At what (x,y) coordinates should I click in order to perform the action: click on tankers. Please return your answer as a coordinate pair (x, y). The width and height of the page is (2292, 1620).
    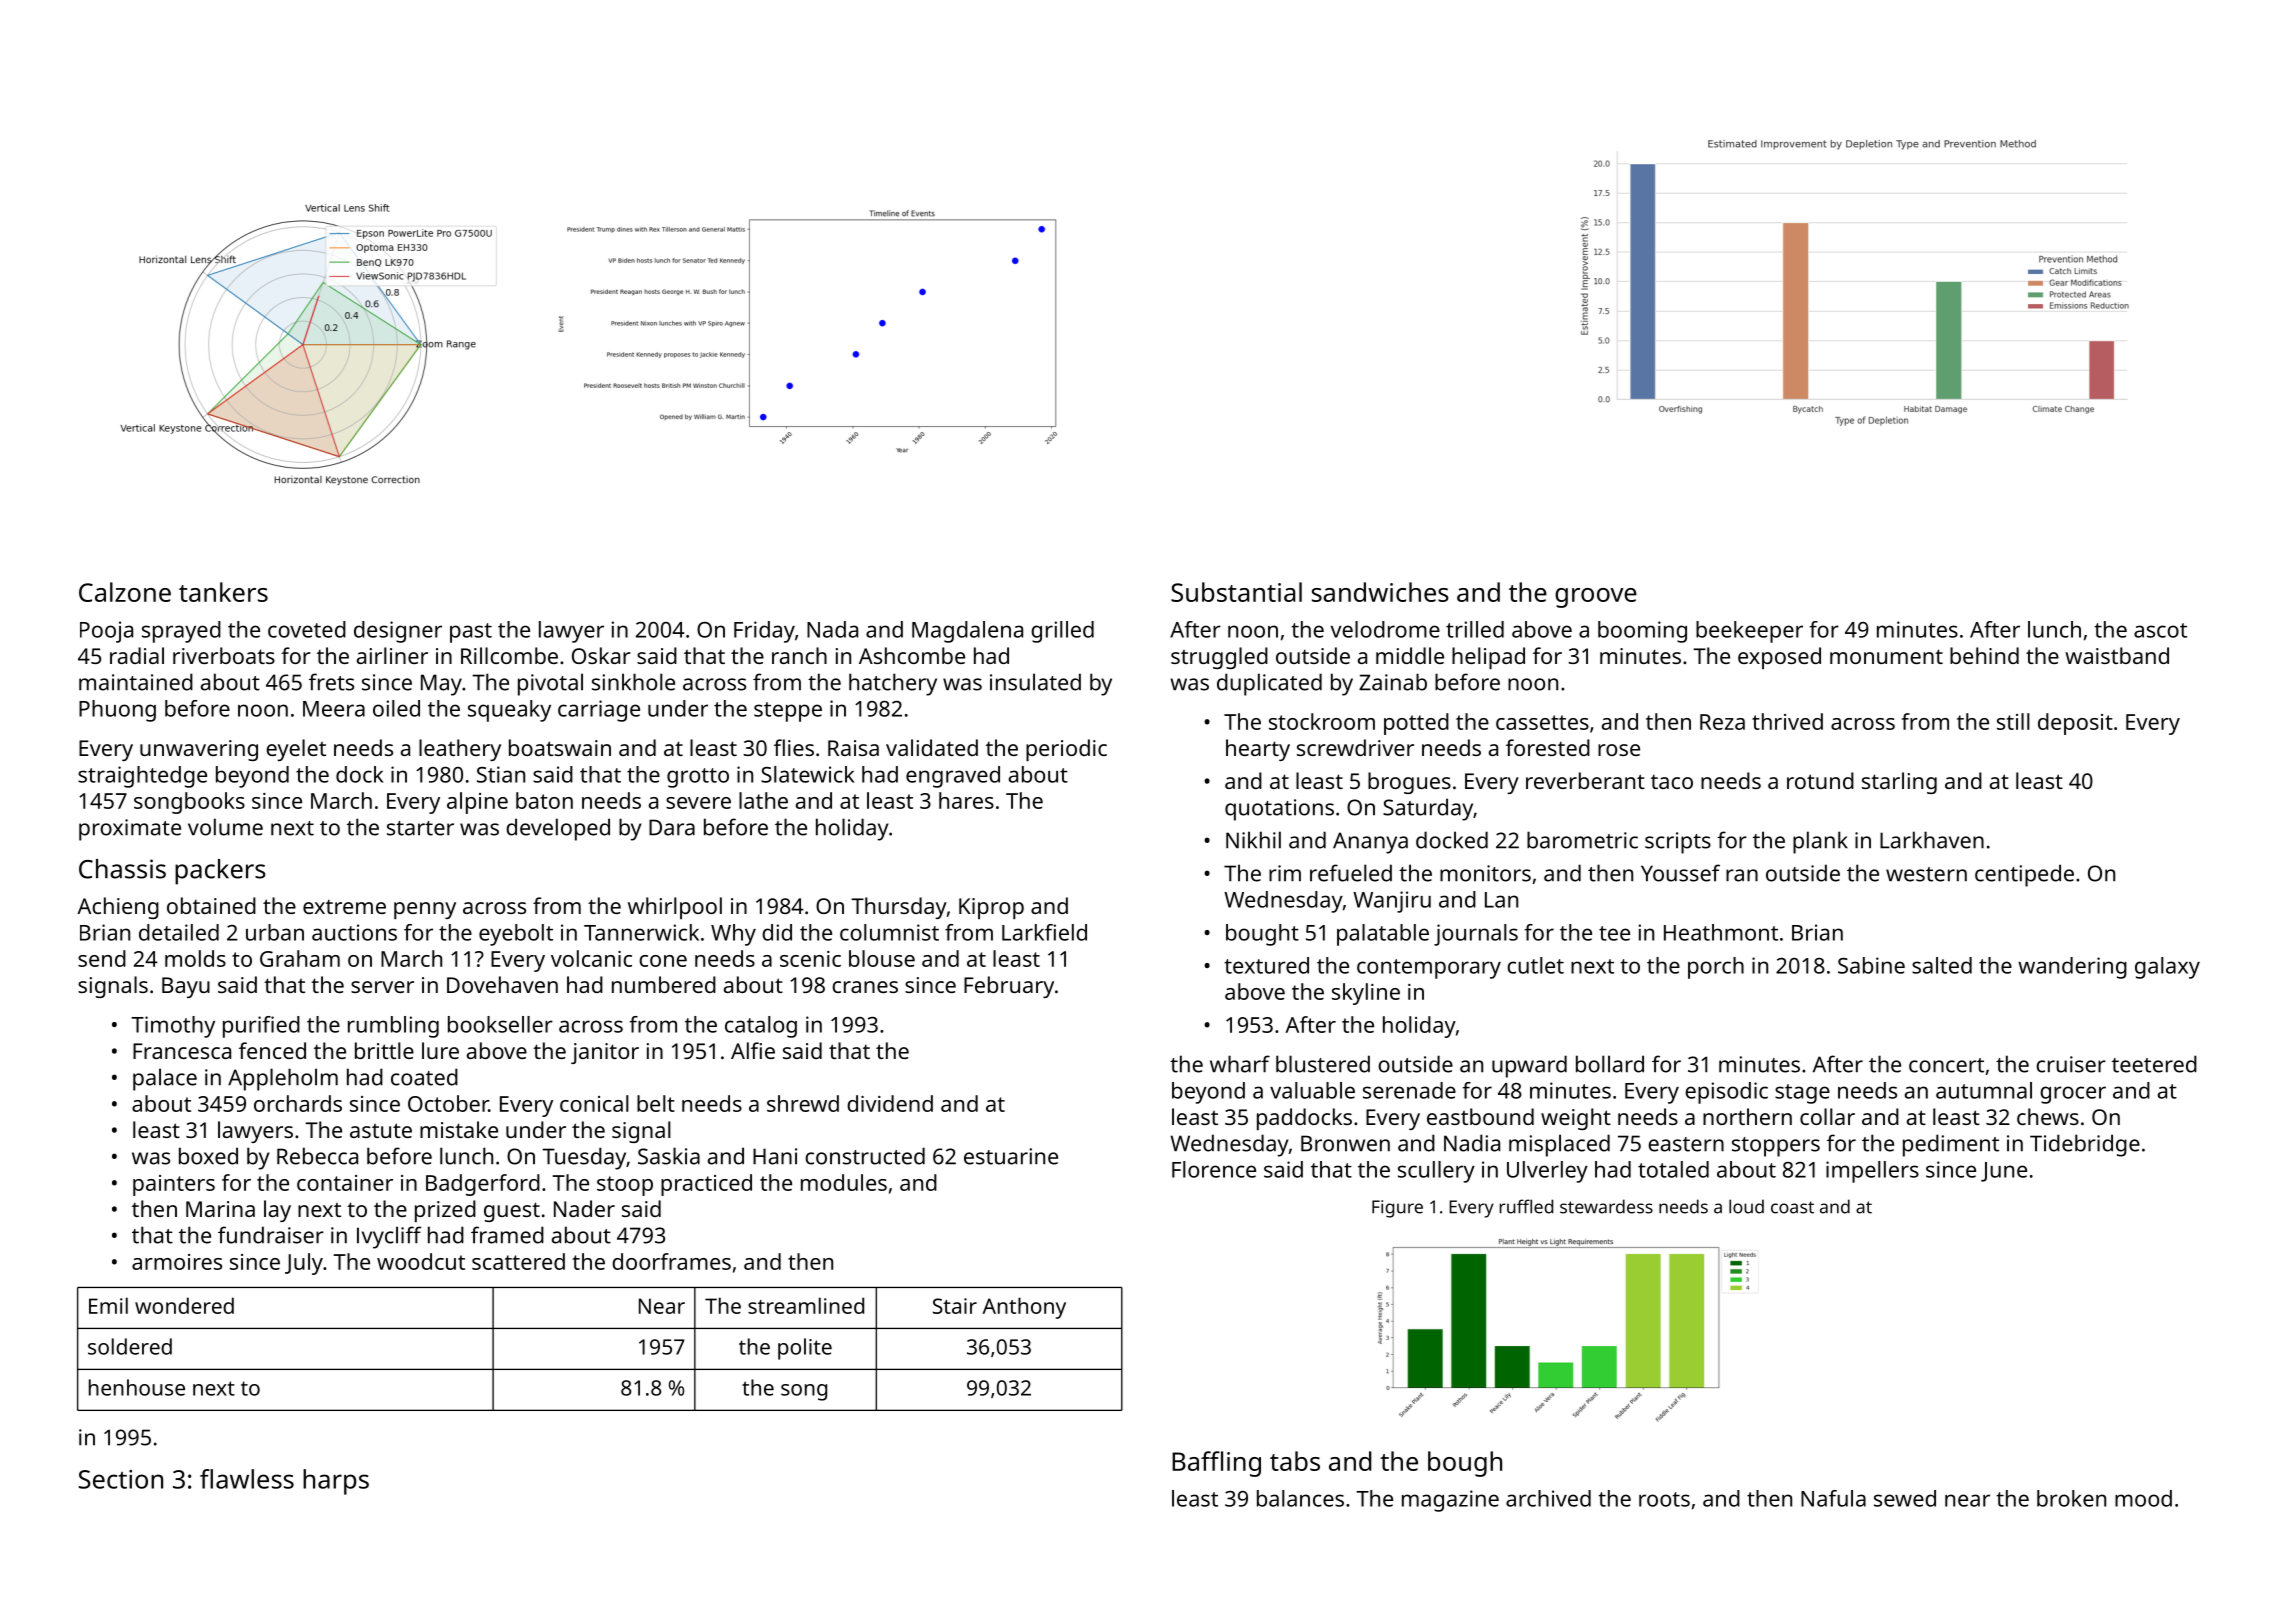
    Looking at the image, I should click on (223, 592).
